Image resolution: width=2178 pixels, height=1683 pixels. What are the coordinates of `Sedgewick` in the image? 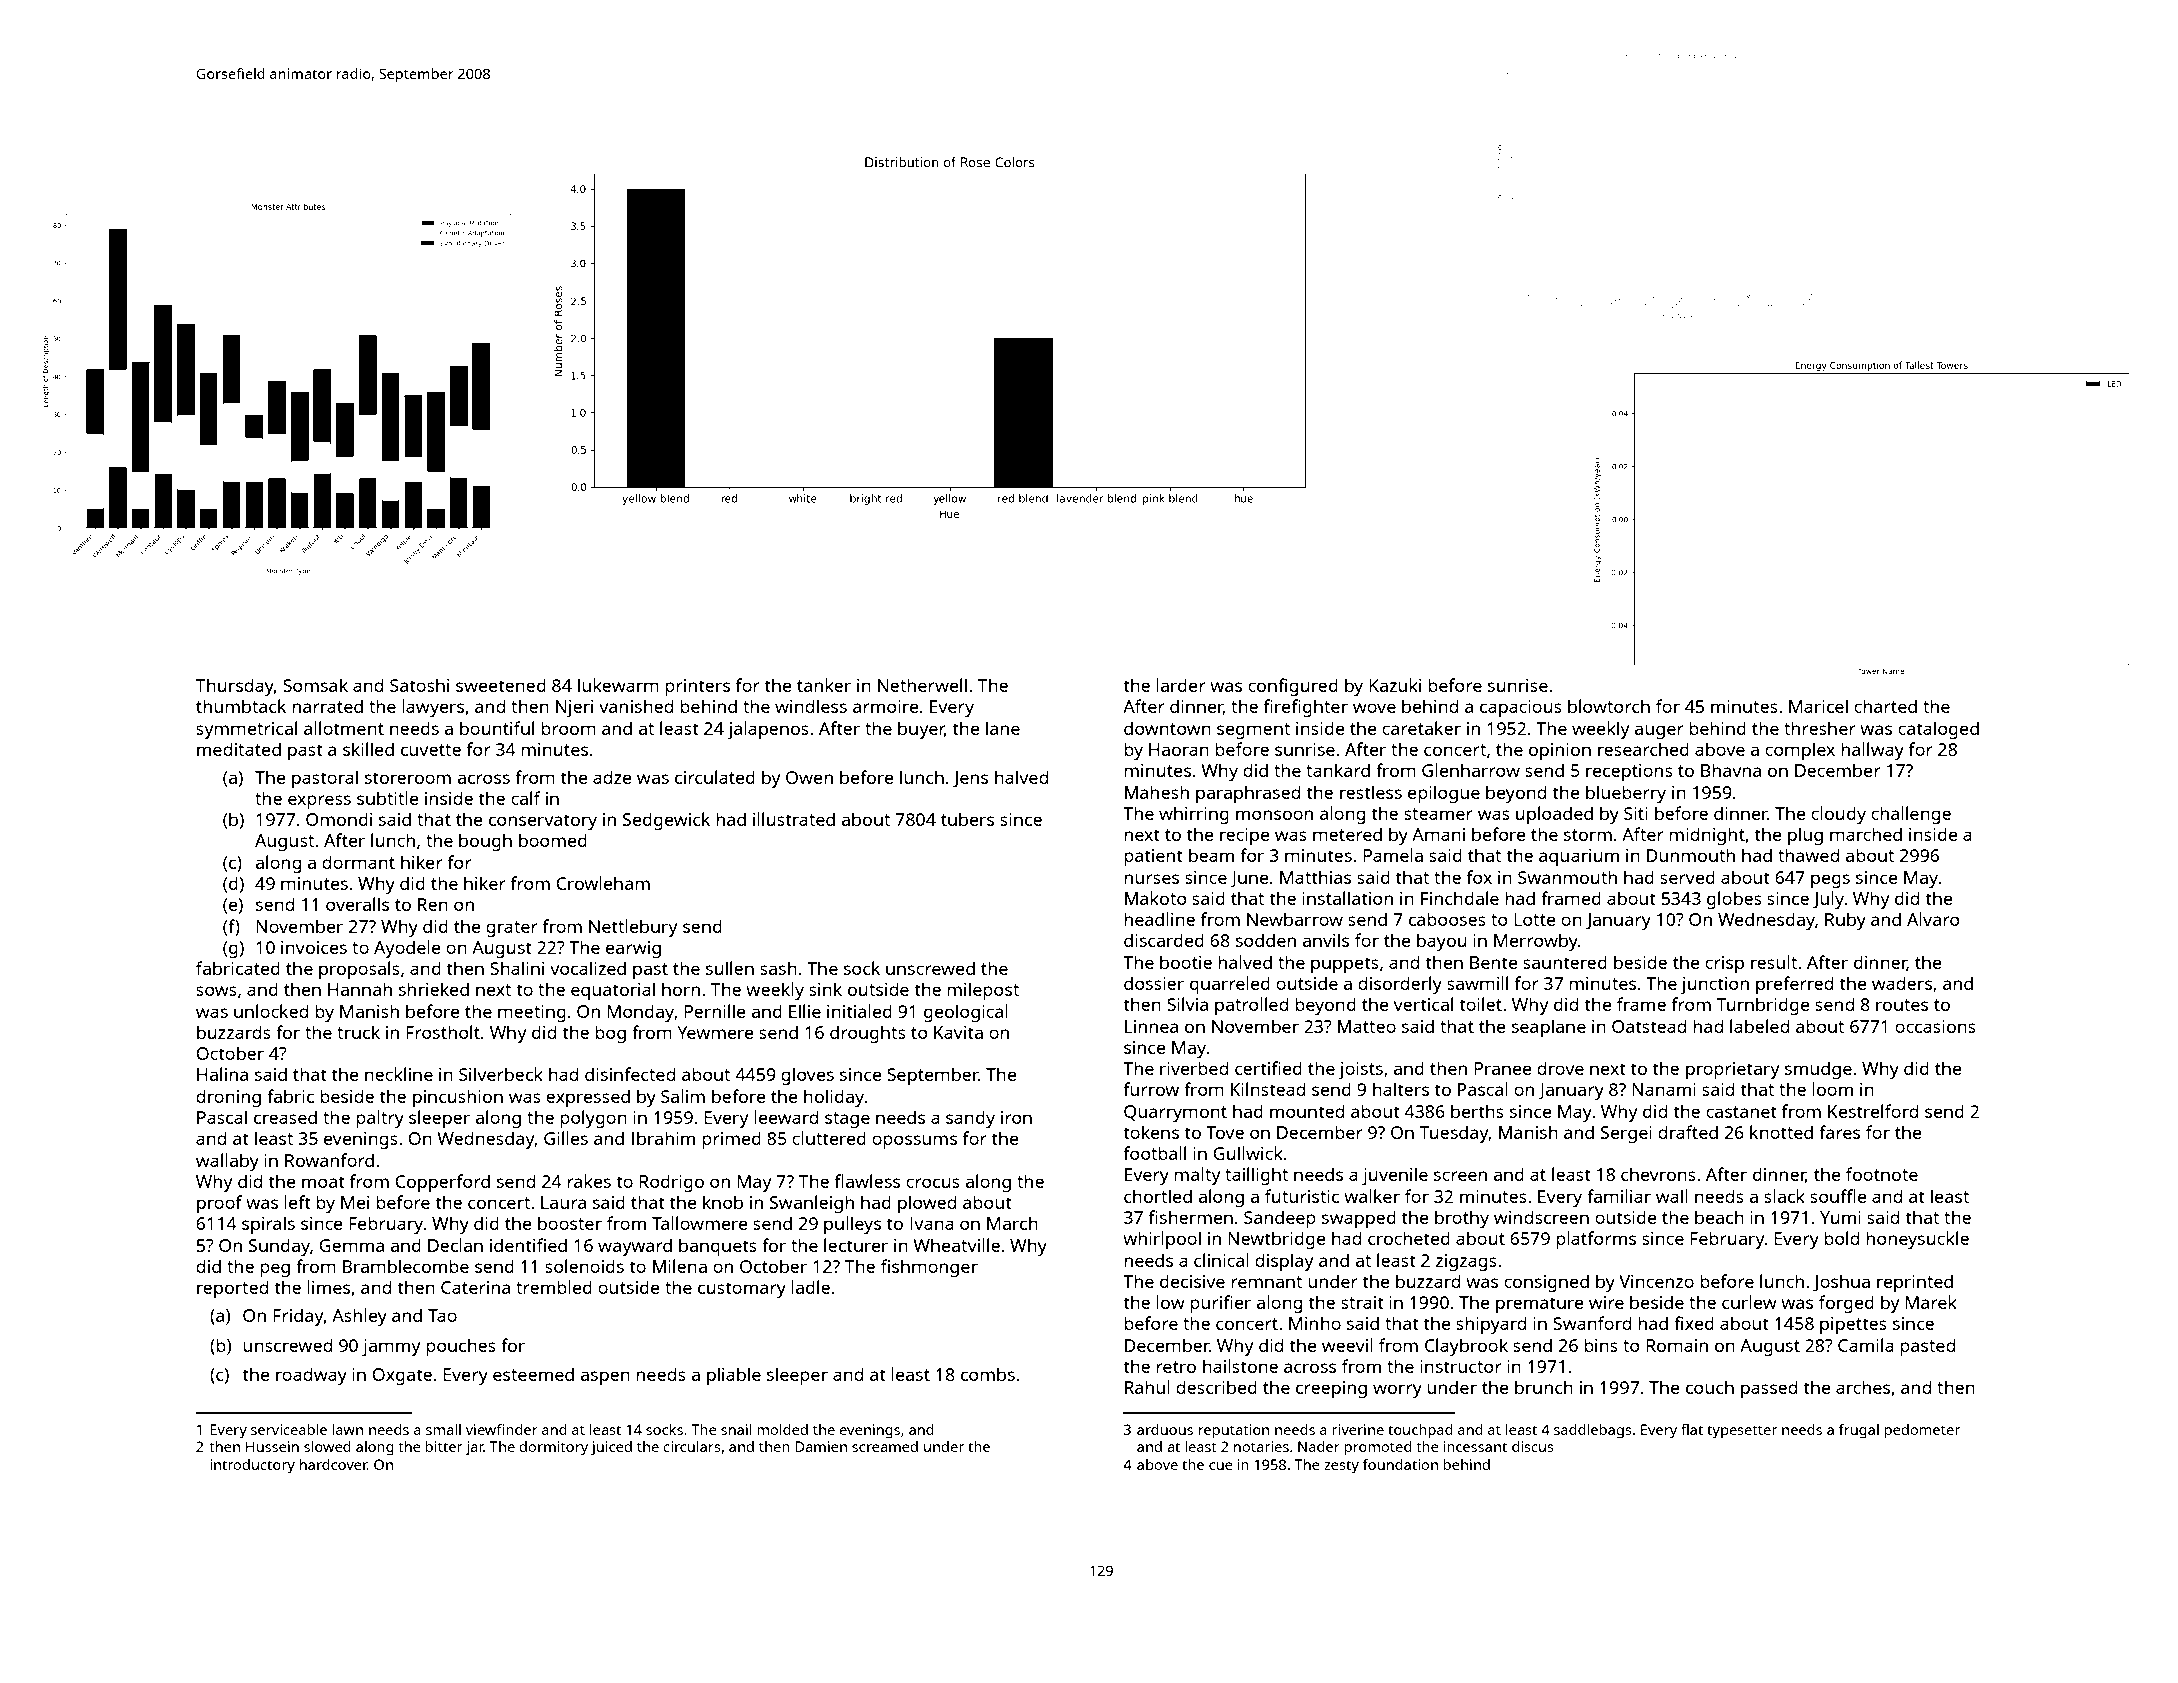 It's located at (666, 821).
